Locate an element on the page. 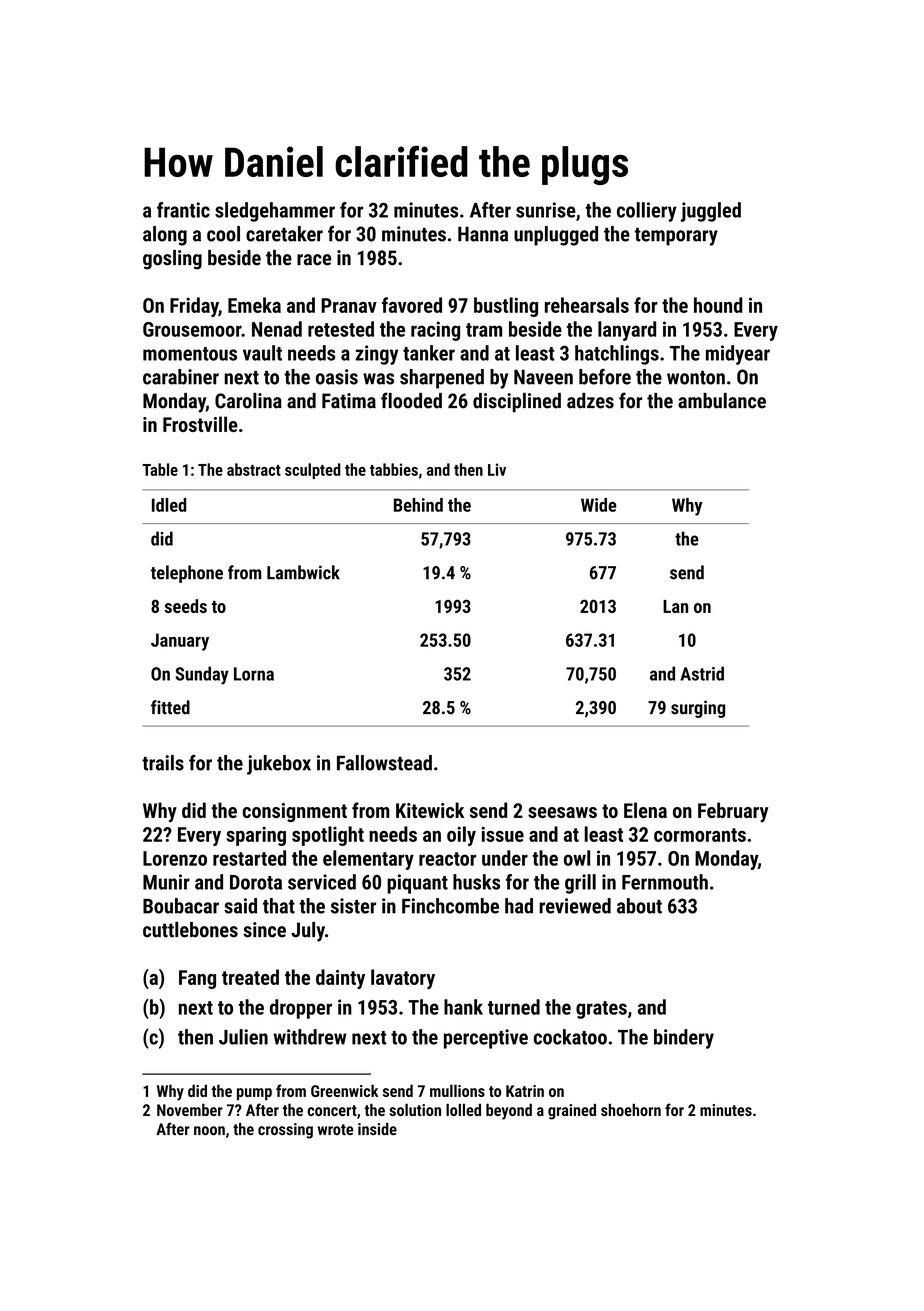  bindery is located at coordinates (684, 1039).
